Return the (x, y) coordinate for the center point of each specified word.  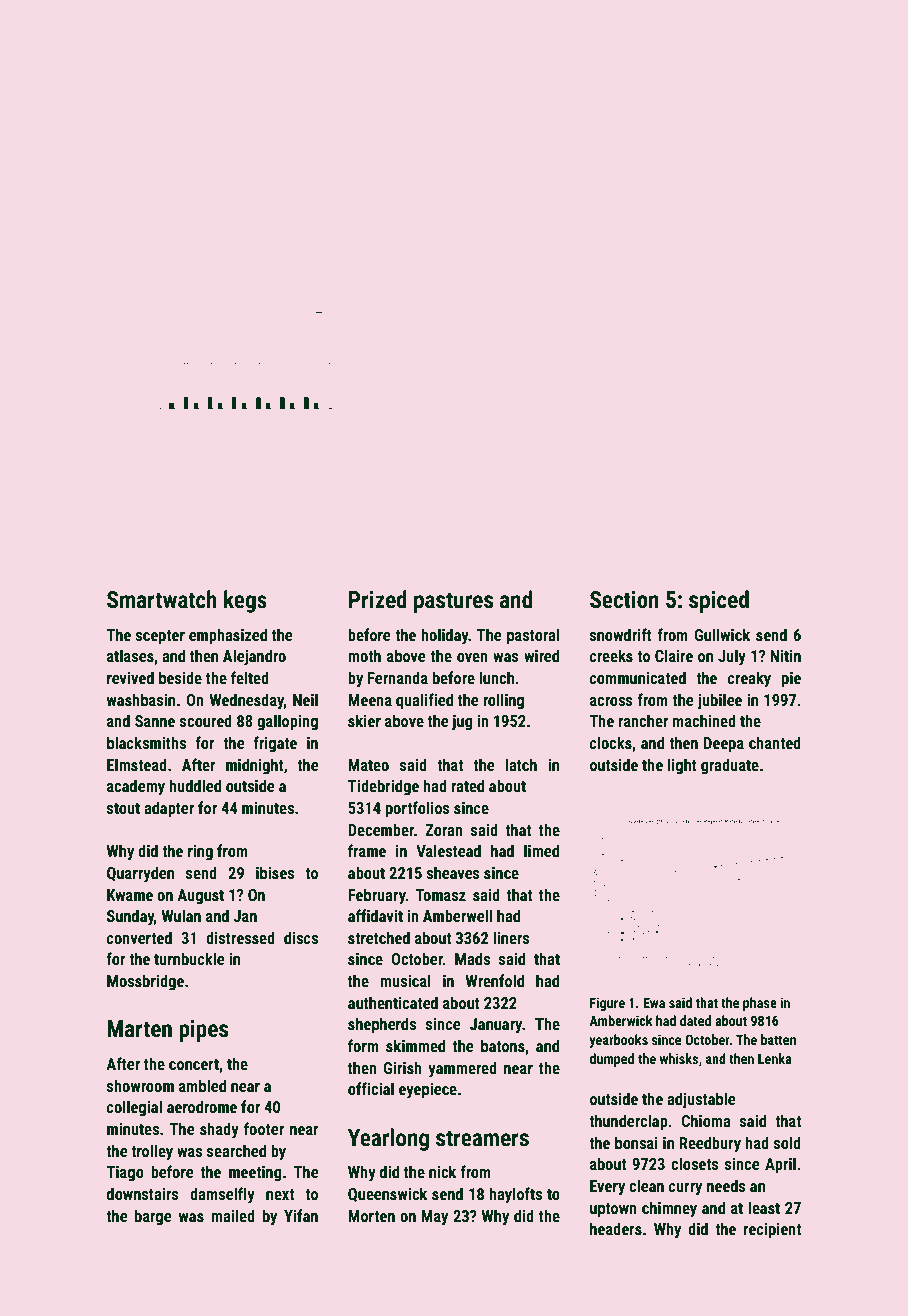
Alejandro (254, 657)
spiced (719, 601)
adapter (169, 809)
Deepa (724, 745)
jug (462, 723)
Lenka (775, 1058)
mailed (233, 1215)
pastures (453, 602)
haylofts (515, 1195)
